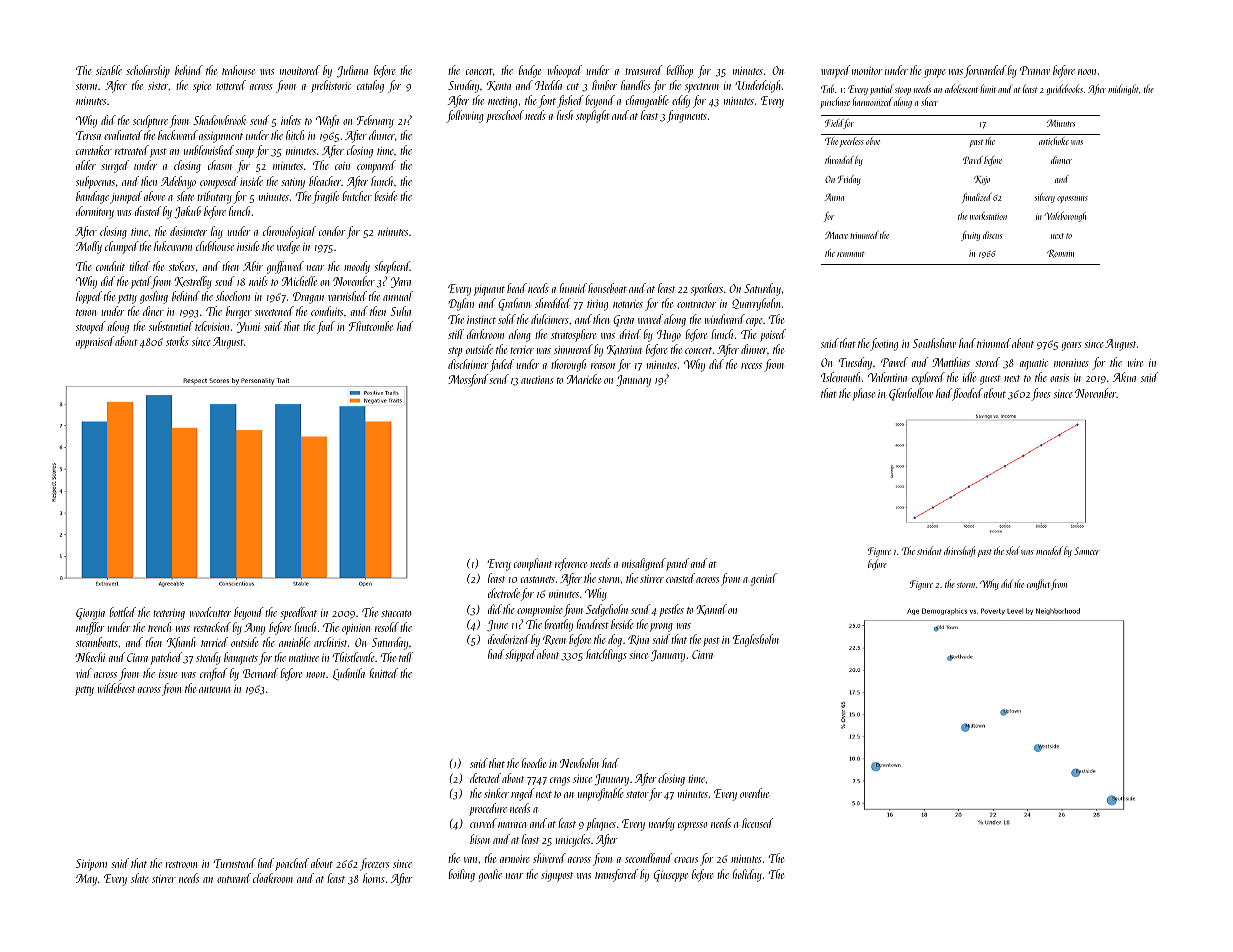  What do you see at coordinates (374, 878) in the image?
I see `horns` at bounding box center [374, 878].
